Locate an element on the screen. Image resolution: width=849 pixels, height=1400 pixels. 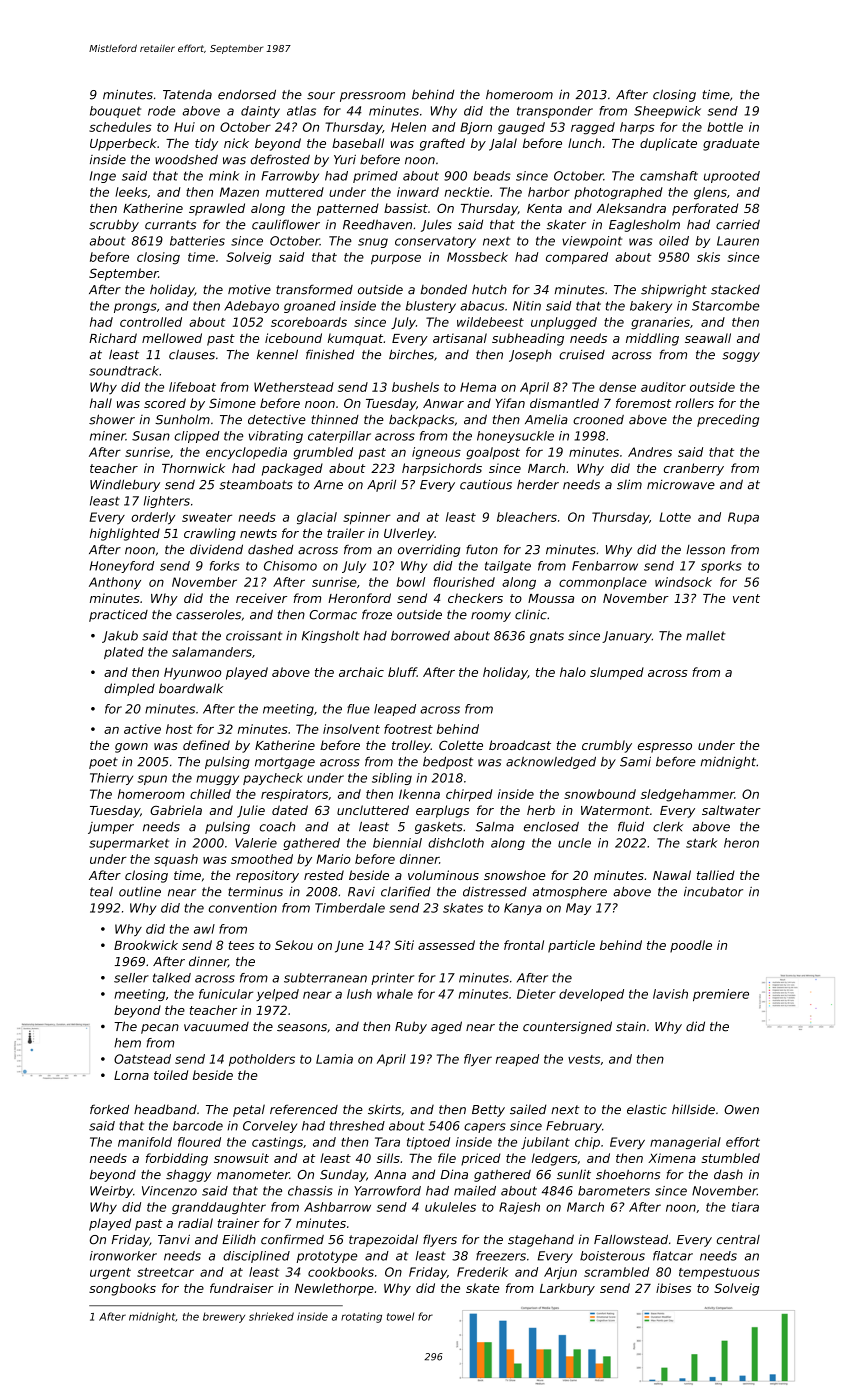
Ulverley is located at coordinates (409, 534).
